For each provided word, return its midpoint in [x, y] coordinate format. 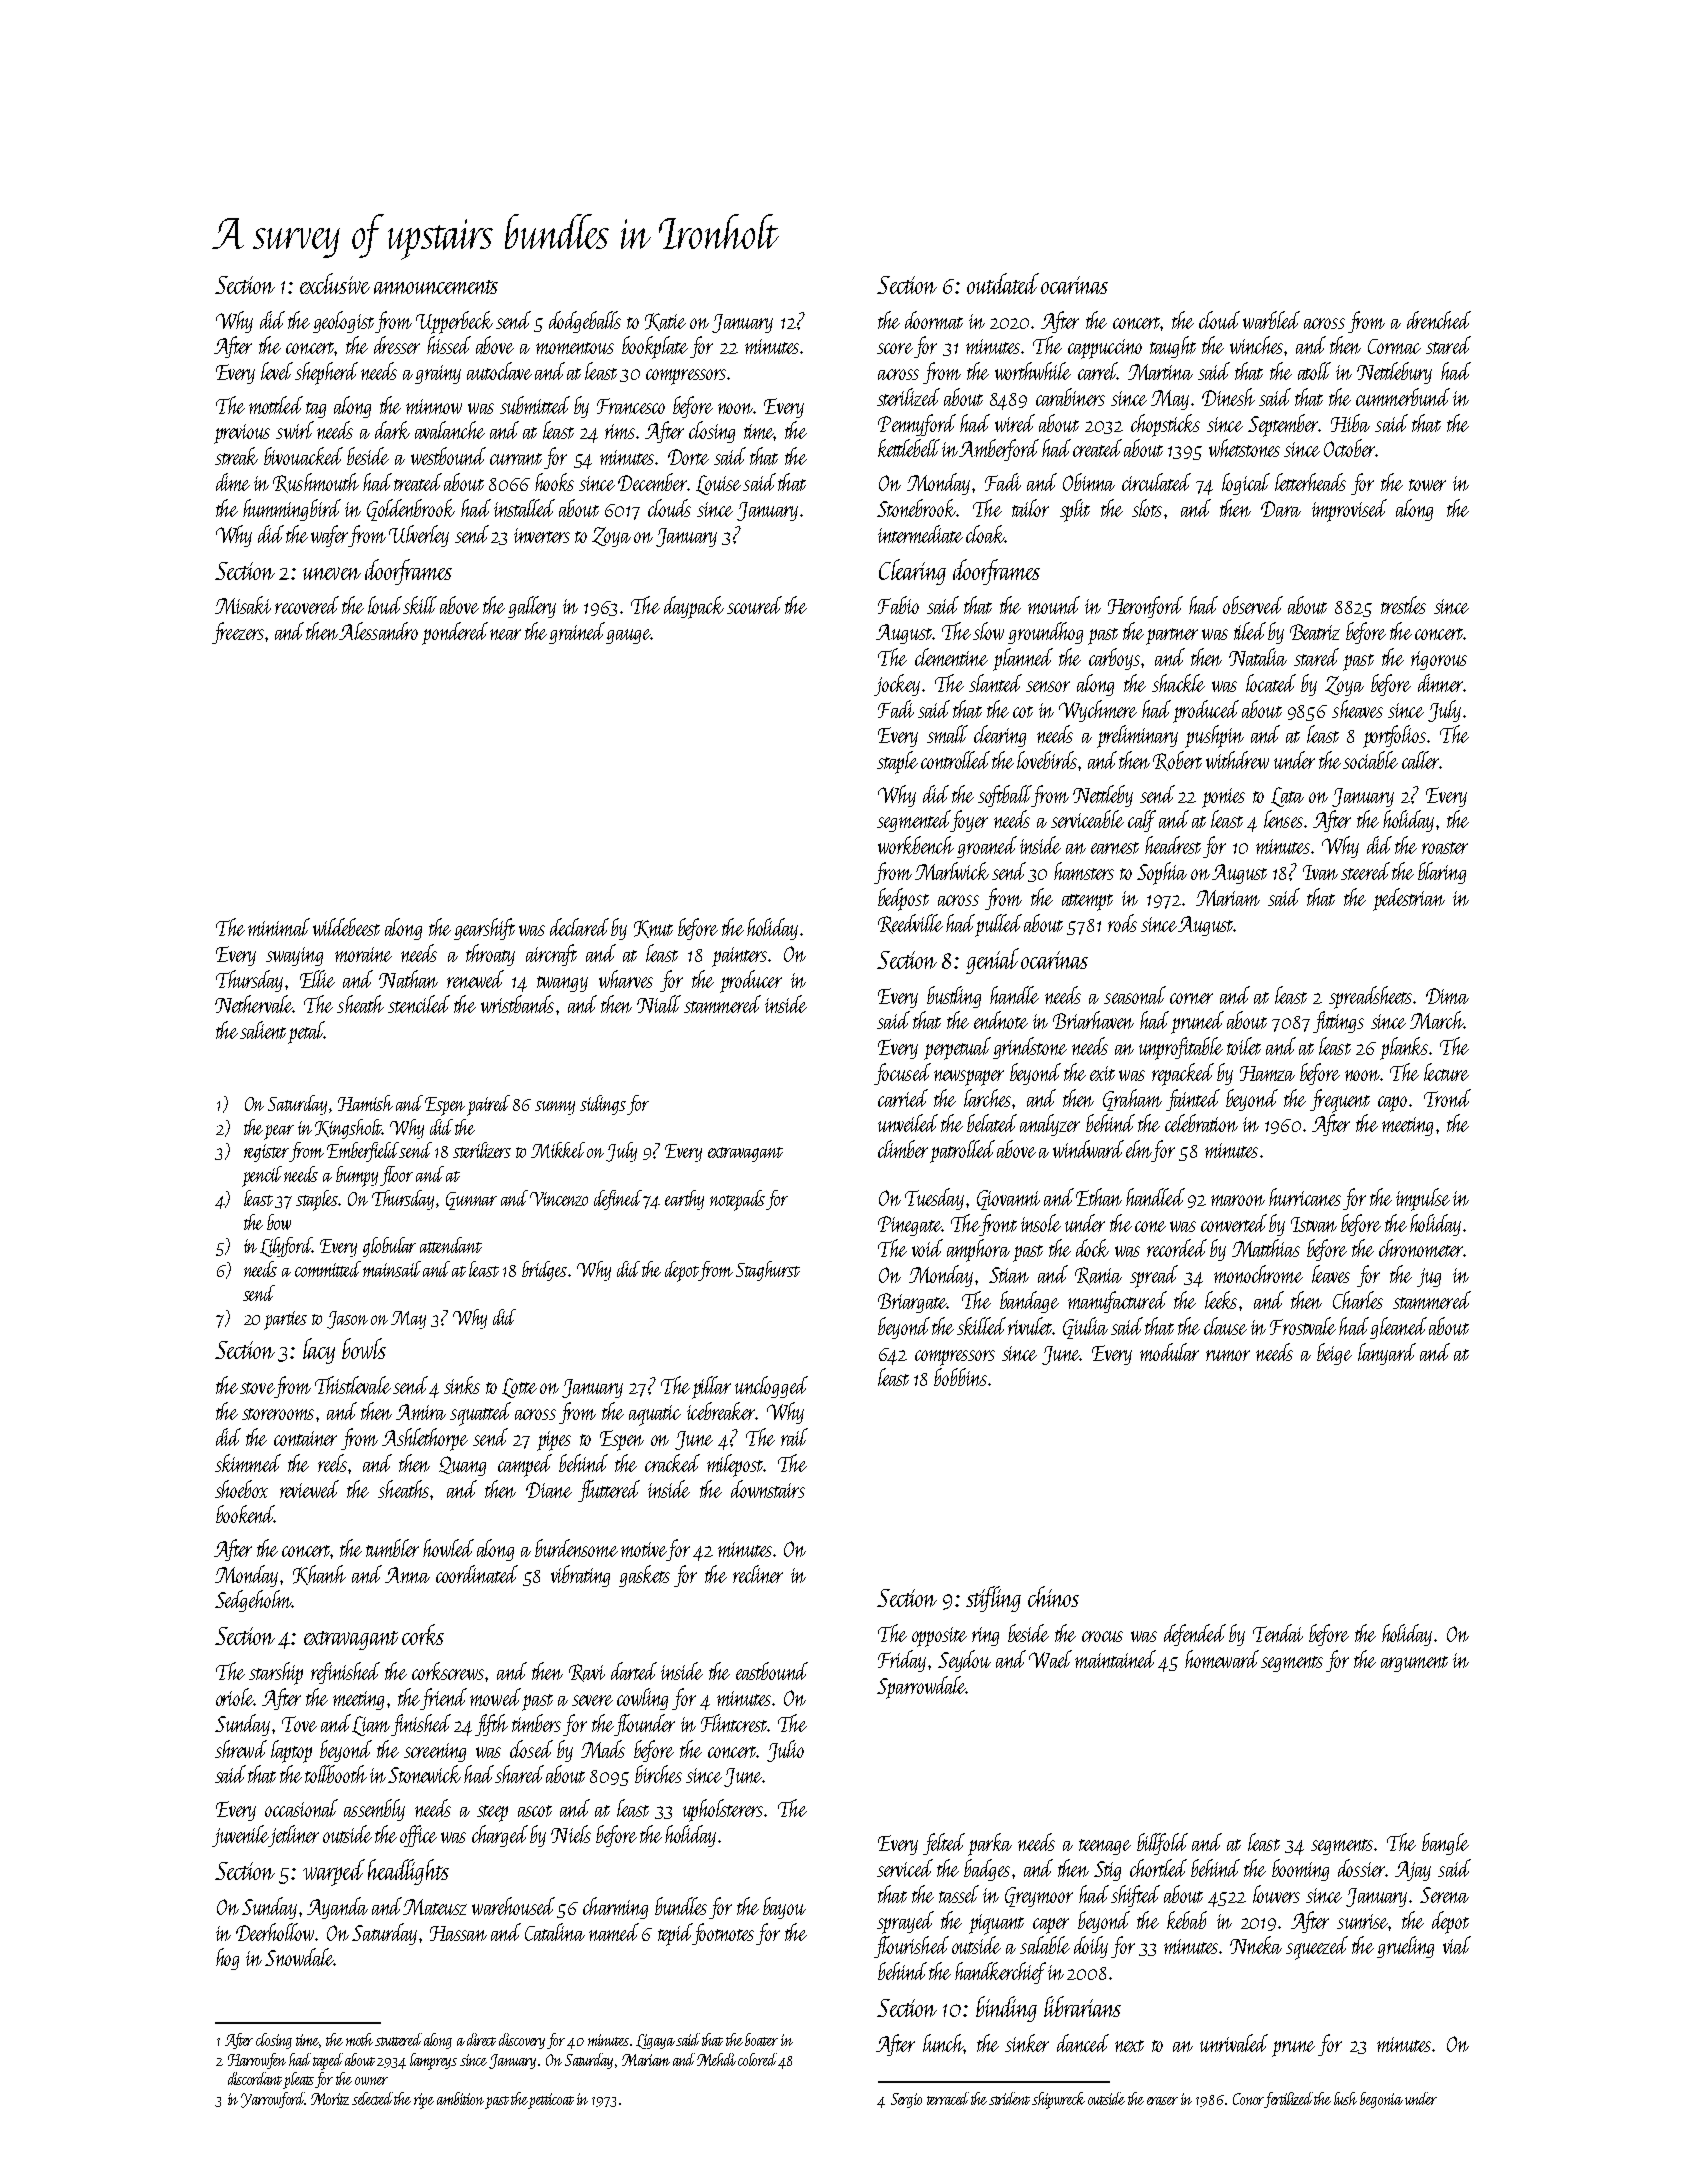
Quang [462, 1466]
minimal [279, 927]
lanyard [1387, 1354]
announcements [436, 287]
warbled [1271, 320]
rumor [1228, 1355]
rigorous [1439, 660]
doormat [934, 320]
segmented [914, 821]
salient [263, 1030]
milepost [735, 1465]
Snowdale [299, 1957]
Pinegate [909, 1226]
